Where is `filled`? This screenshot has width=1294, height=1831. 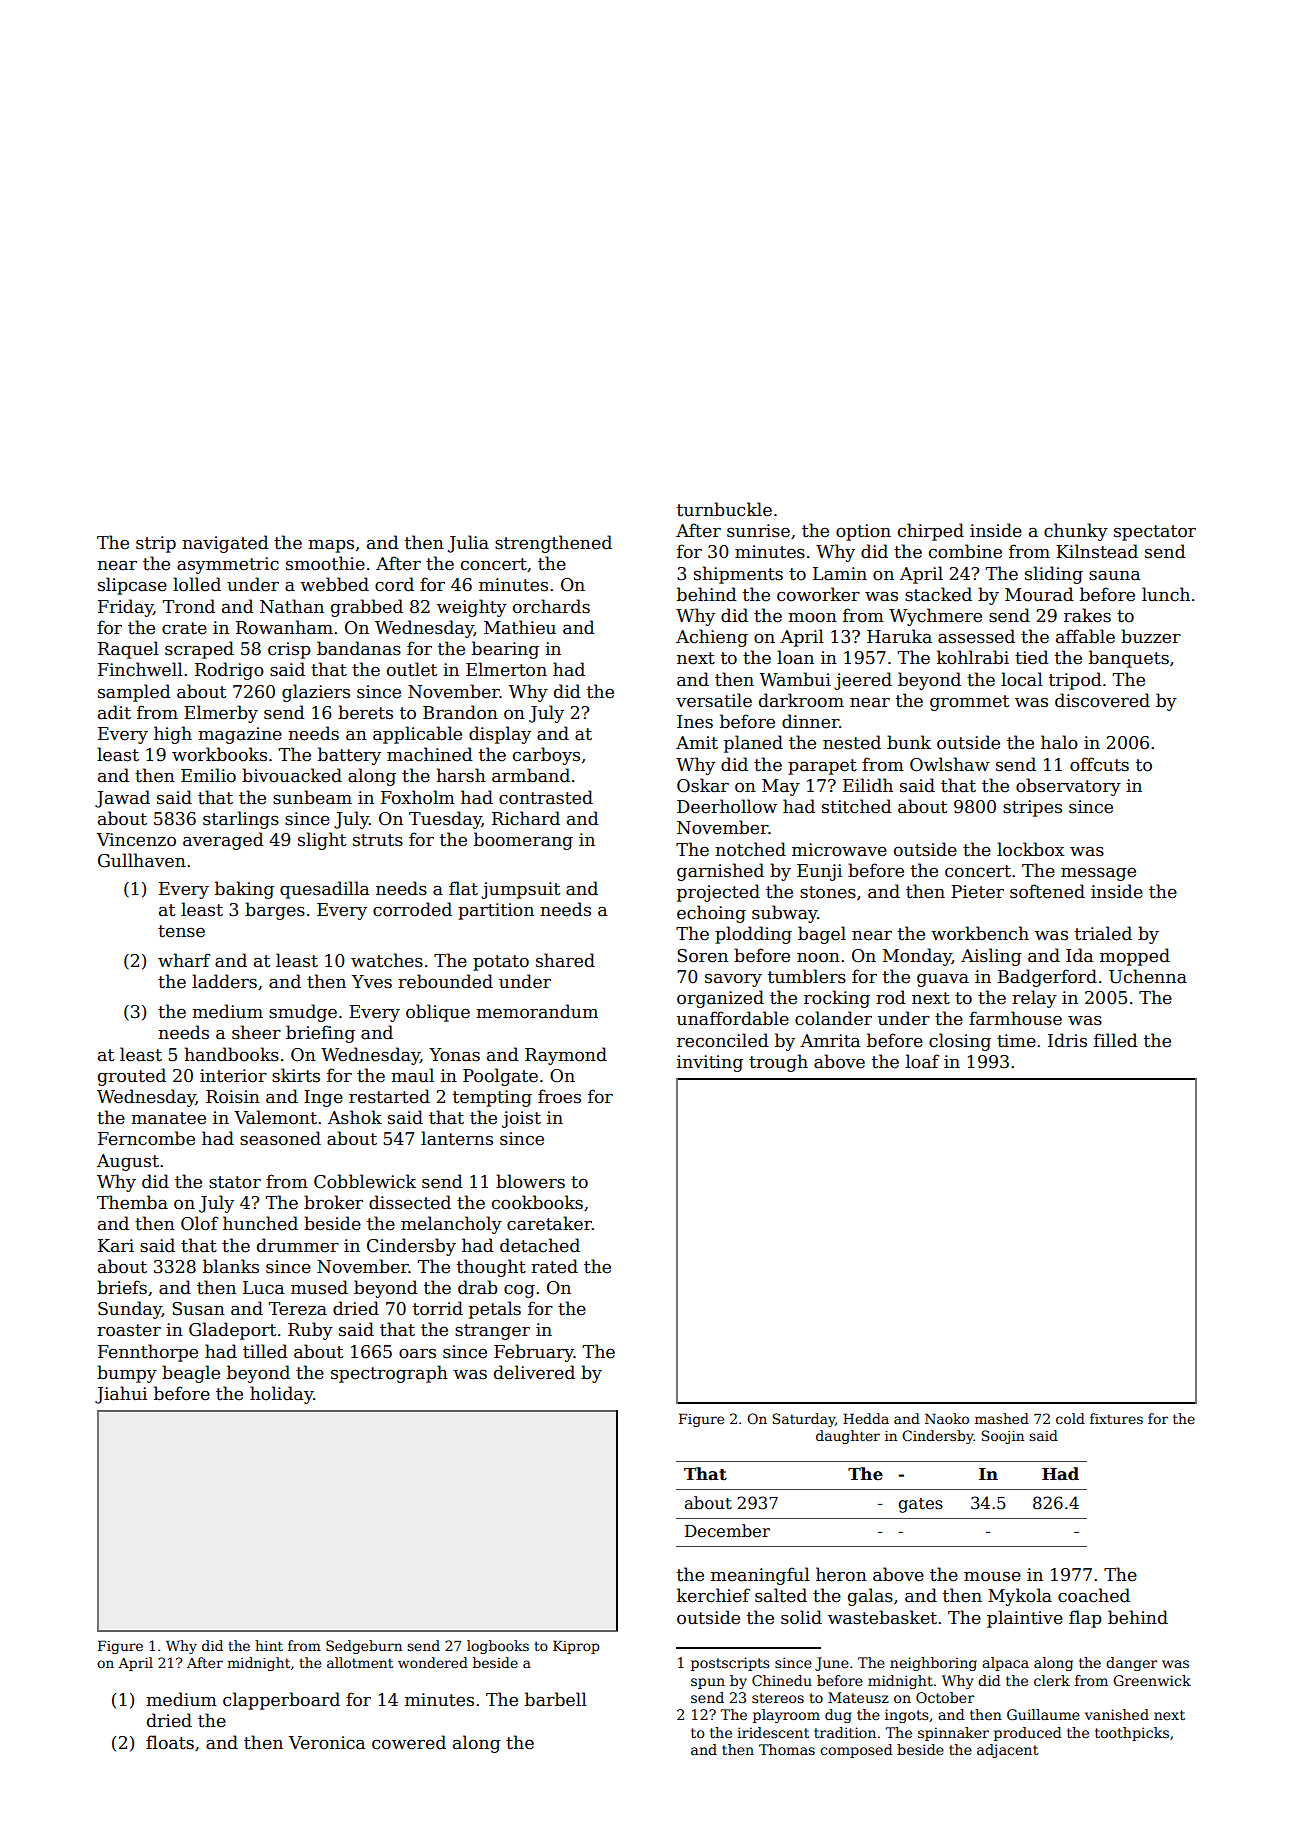 filled is located at coordinates (1116, 1040).
